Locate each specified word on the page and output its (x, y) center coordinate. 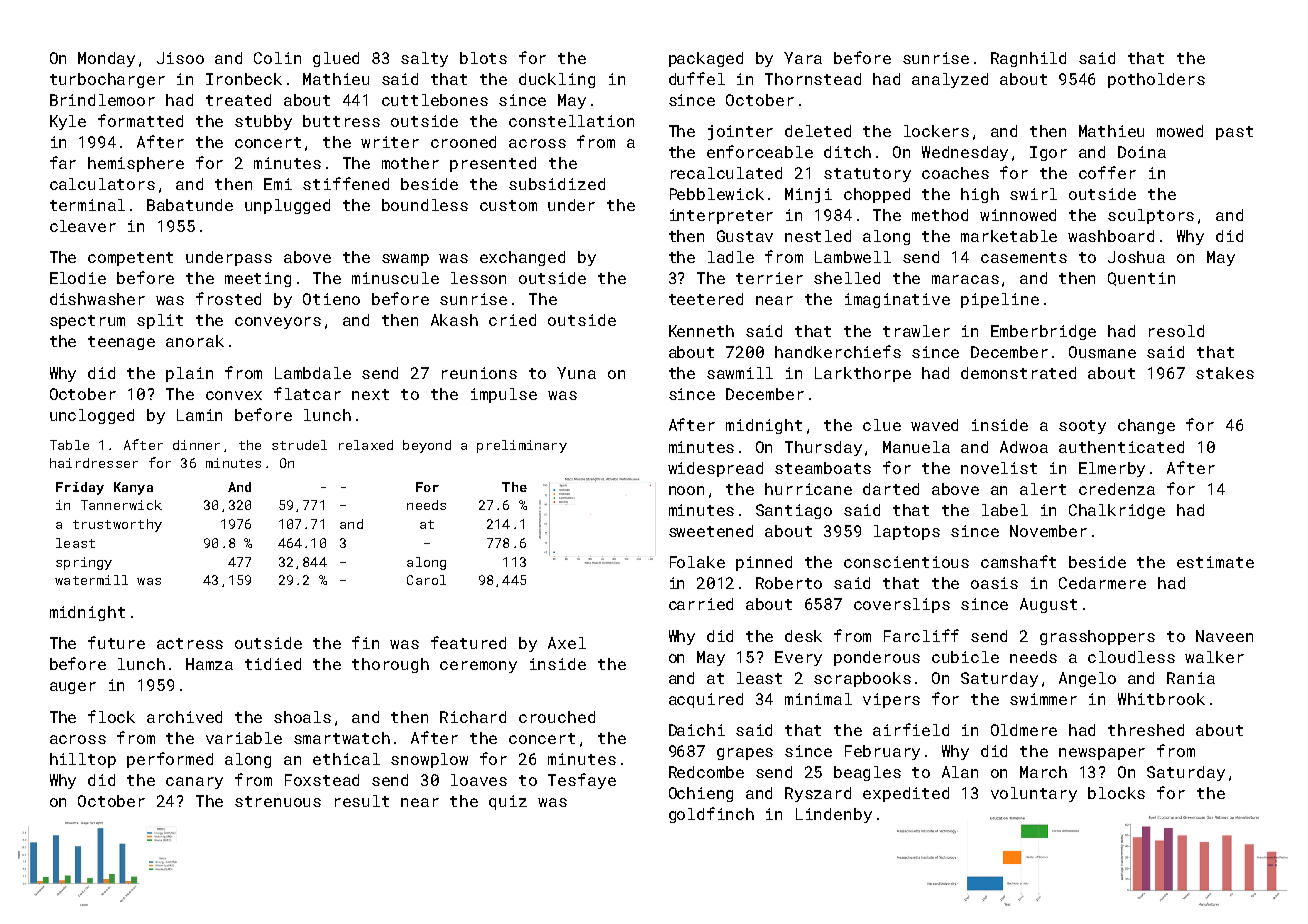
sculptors (1151, 216)
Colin (277, 58)
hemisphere (136, 164)
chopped (877, 195)
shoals (302, 717)
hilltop (83, 760)
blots (483, 58)
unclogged (92, 416)
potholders (1156, 80)
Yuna (576, 373)
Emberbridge (1043, 332)
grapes (745, 754)
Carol (426, 580)
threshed (1146, 730)
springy (84, 563)
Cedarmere (1102, 583)
